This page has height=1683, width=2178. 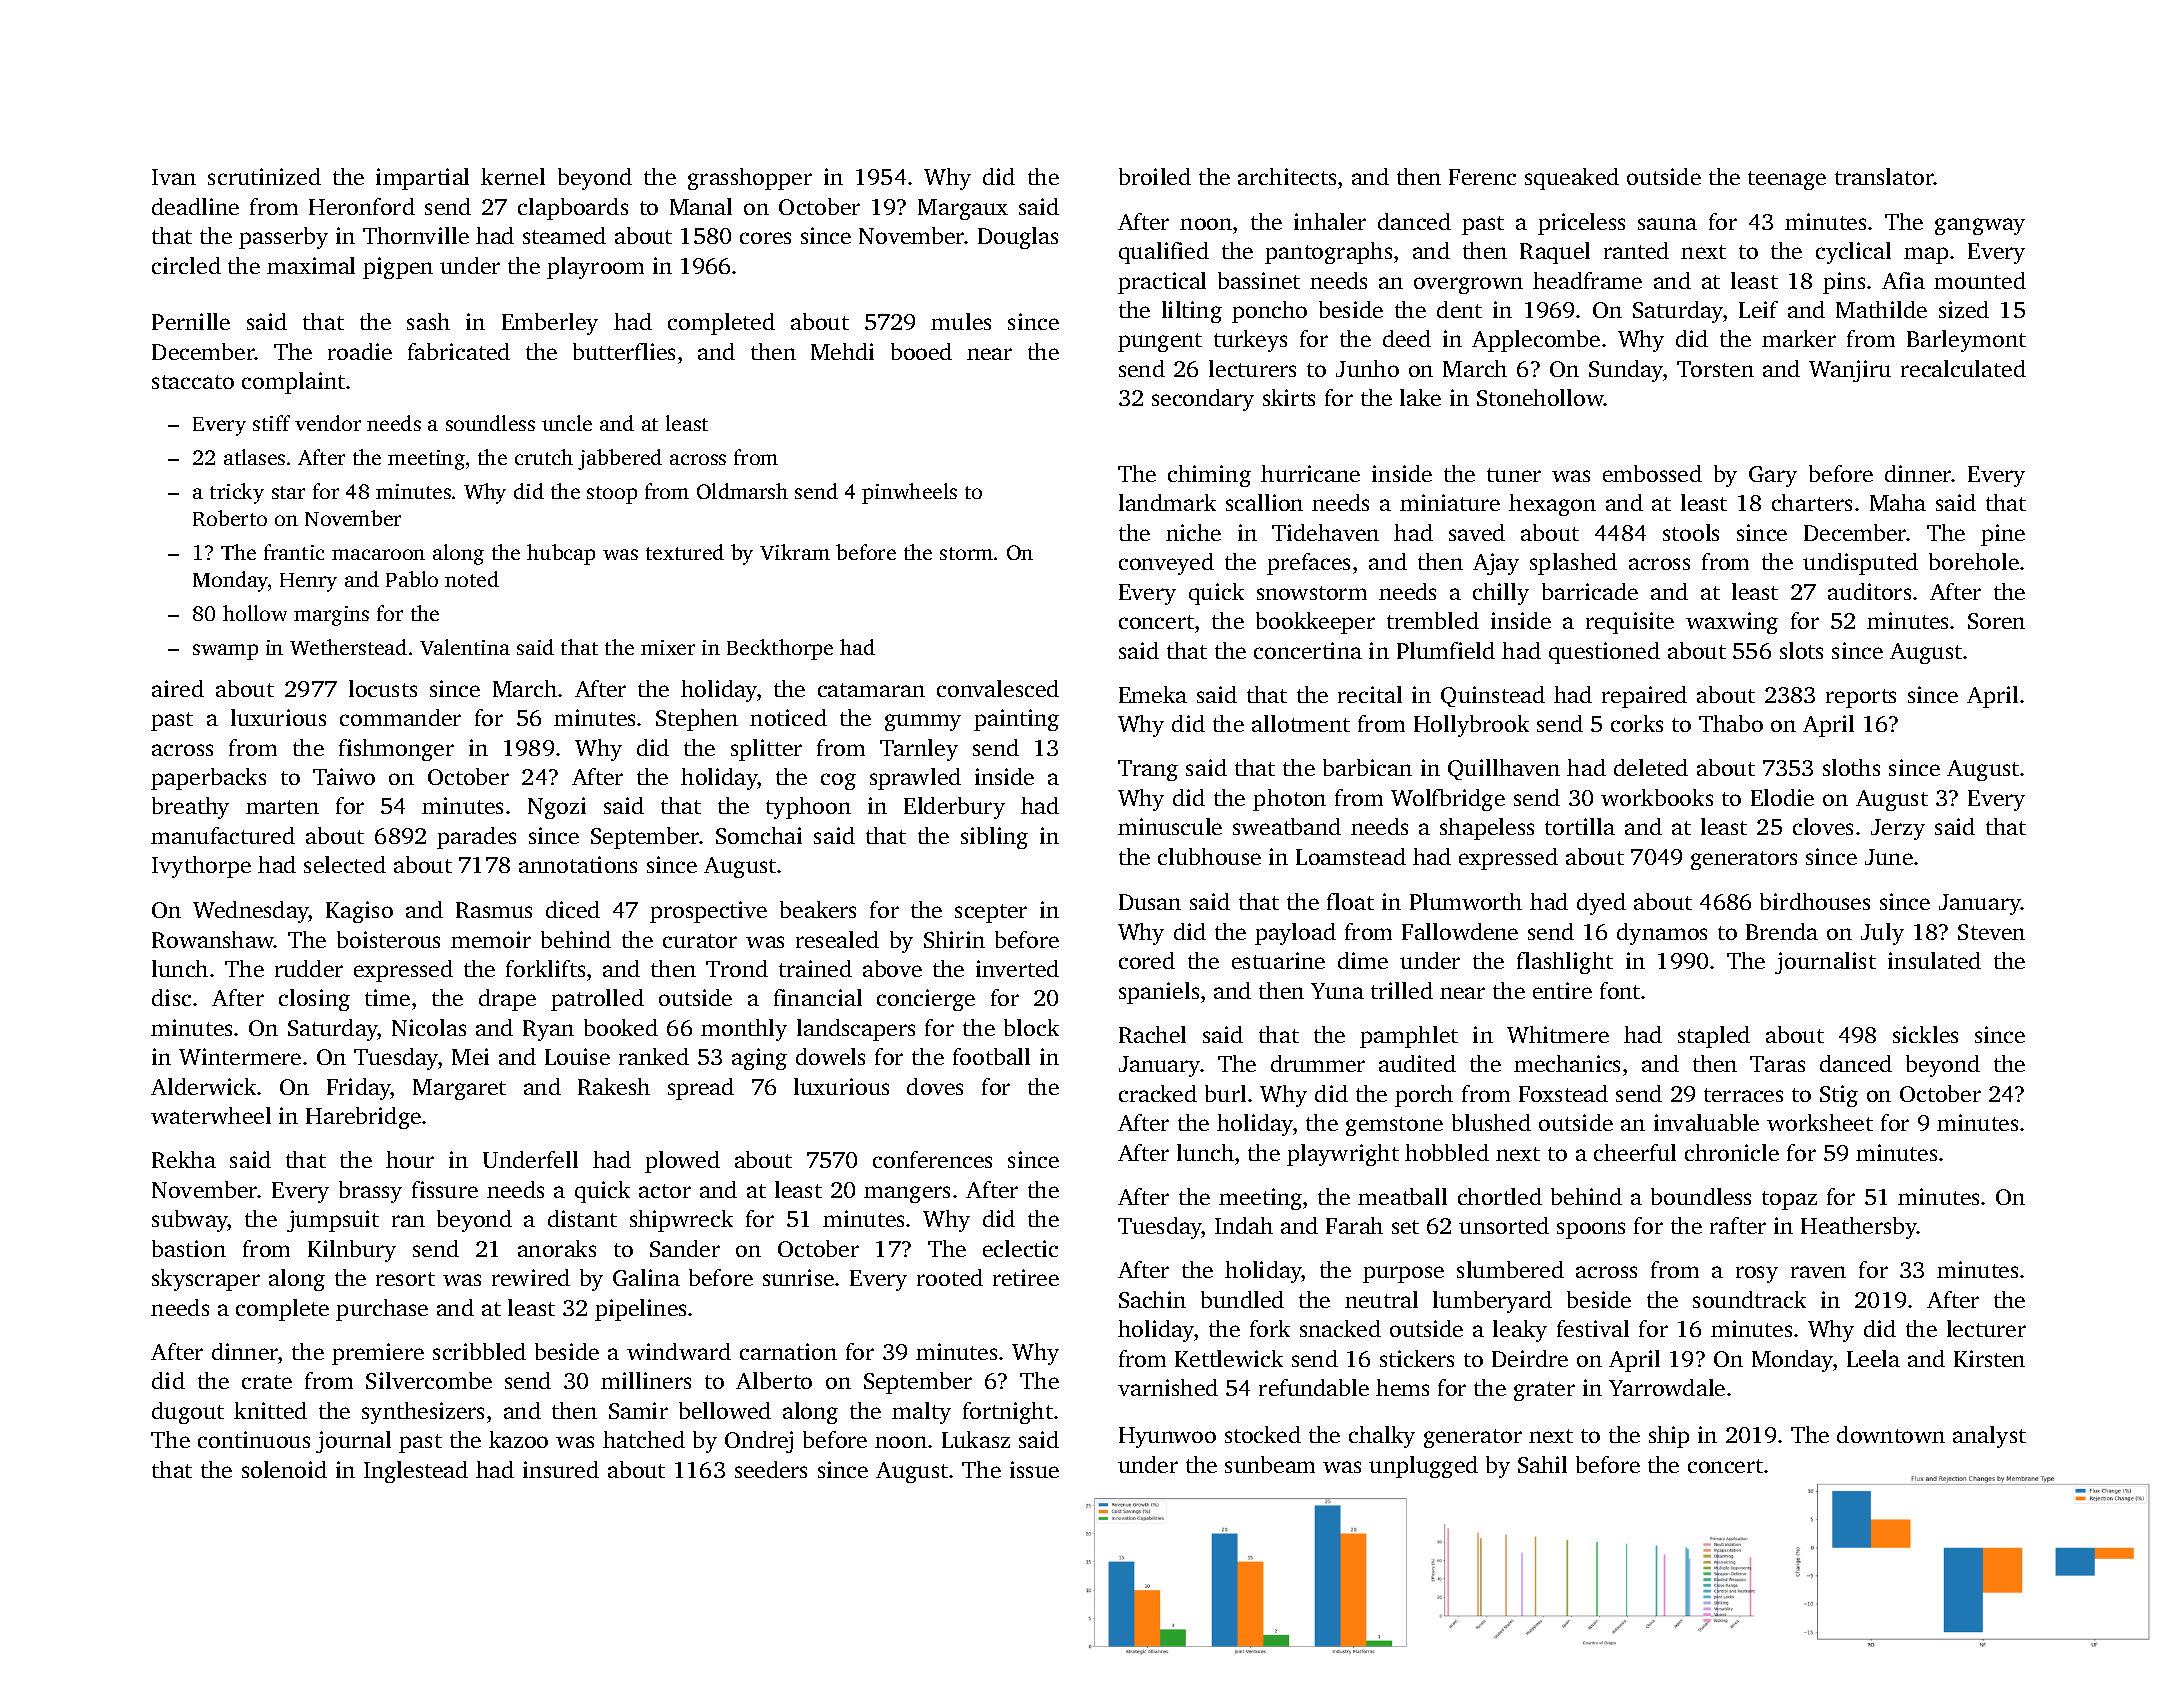 I want to click on Plumworth, so click(x=1466, y=901).
